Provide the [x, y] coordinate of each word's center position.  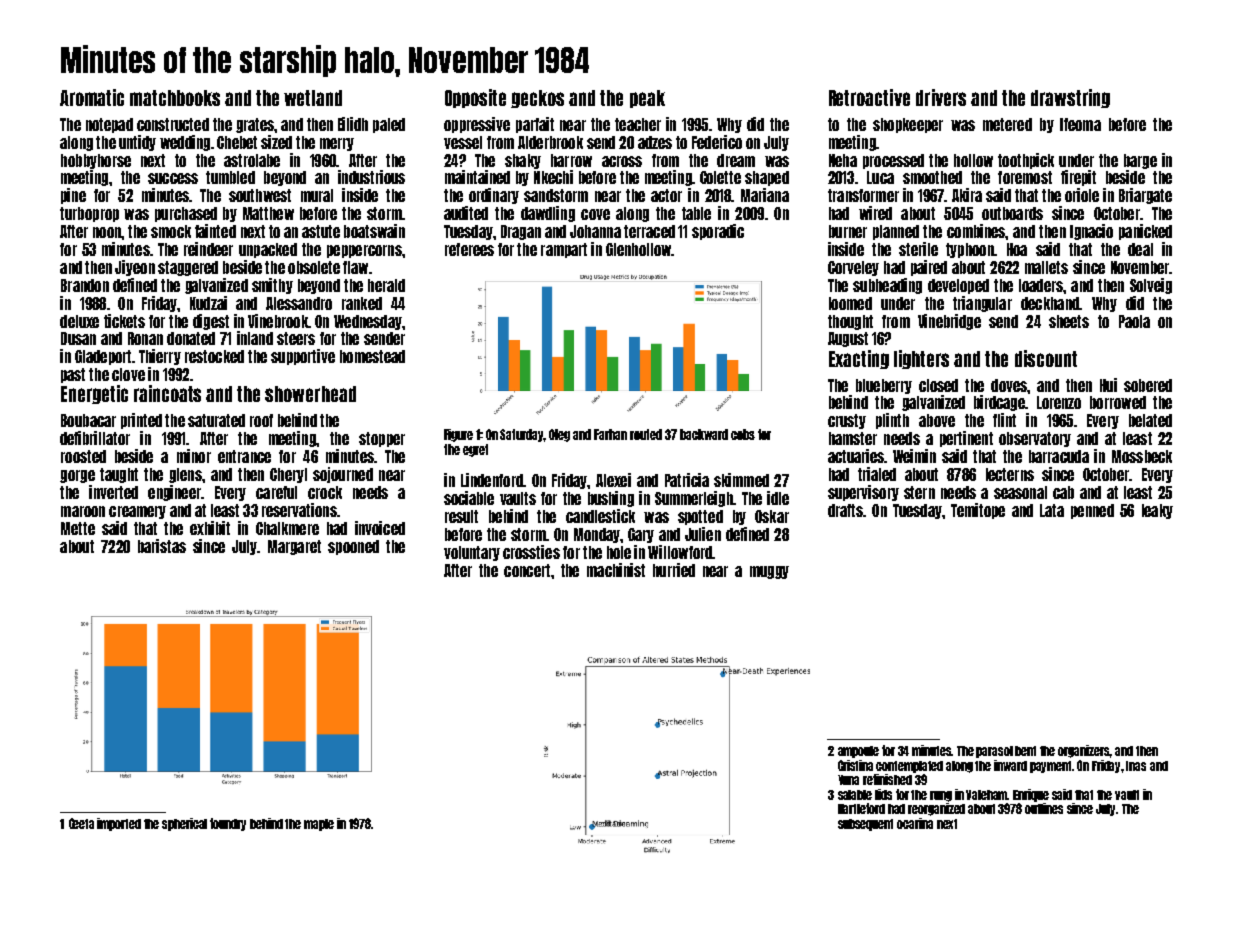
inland [255, 338]
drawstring [1070, 98]
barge [1140, 161]
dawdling [548, 214]
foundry [228, 824]
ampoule [858, 752]
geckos [537, 99]
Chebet [237, 142]
